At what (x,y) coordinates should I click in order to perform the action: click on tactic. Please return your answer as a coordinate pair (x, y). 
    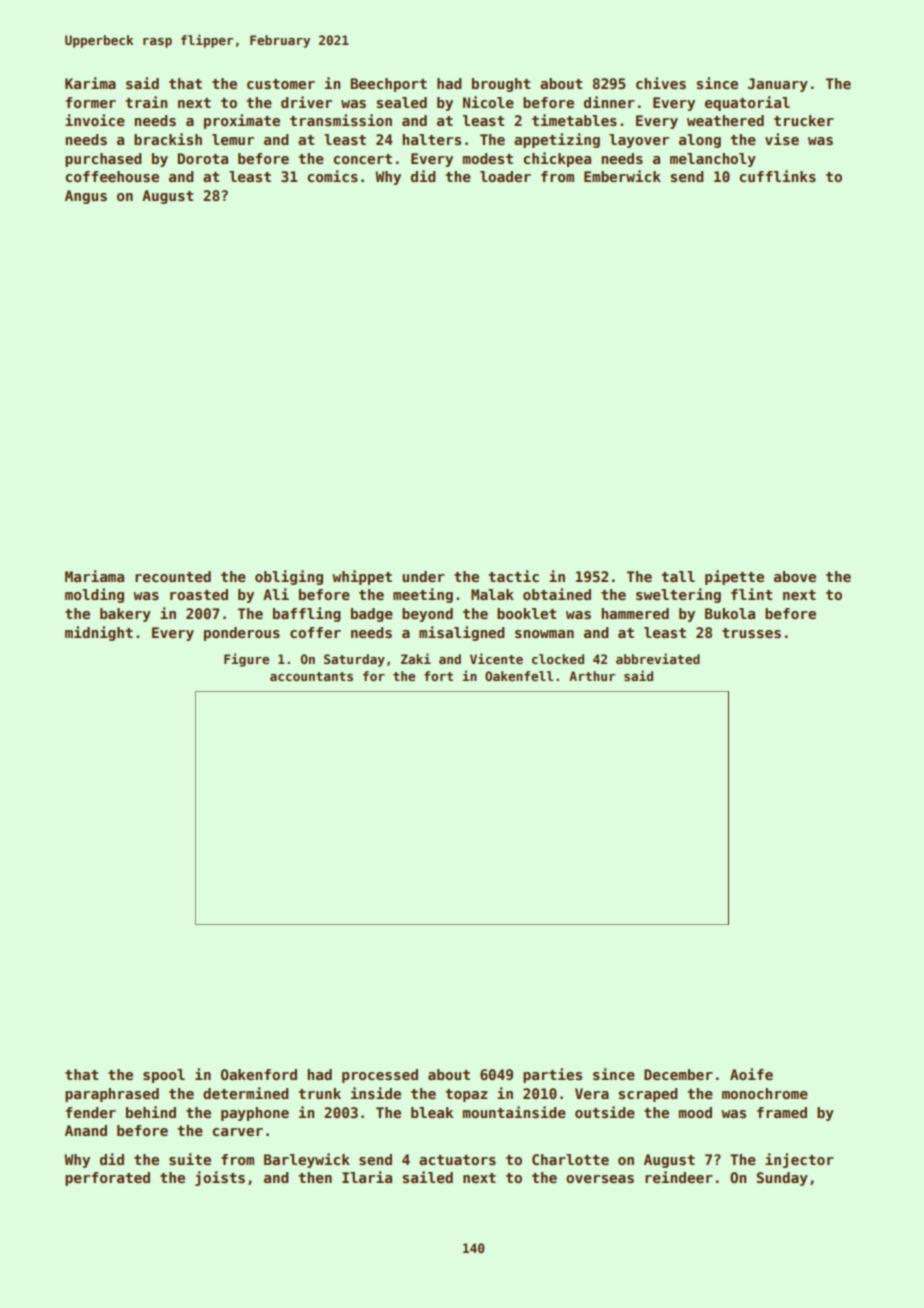
    Looking at the image, I should click on (513, 576).
